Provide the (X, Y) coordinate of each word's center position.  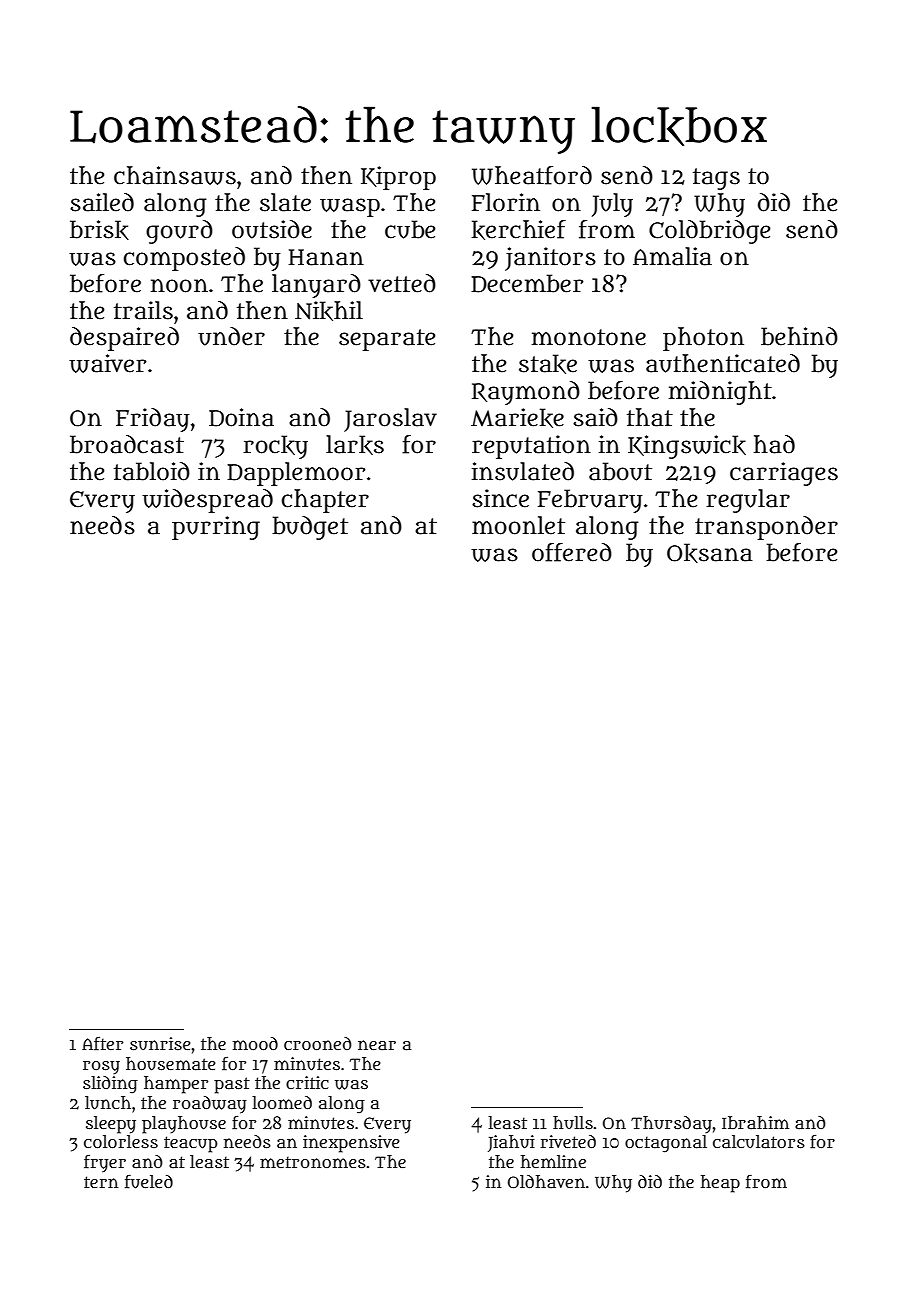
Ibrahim (755, 1122)
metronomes (313, 1162)
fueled (149, 1182)
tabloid (152, 471)
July (612, 205)
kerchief (519, 230)
